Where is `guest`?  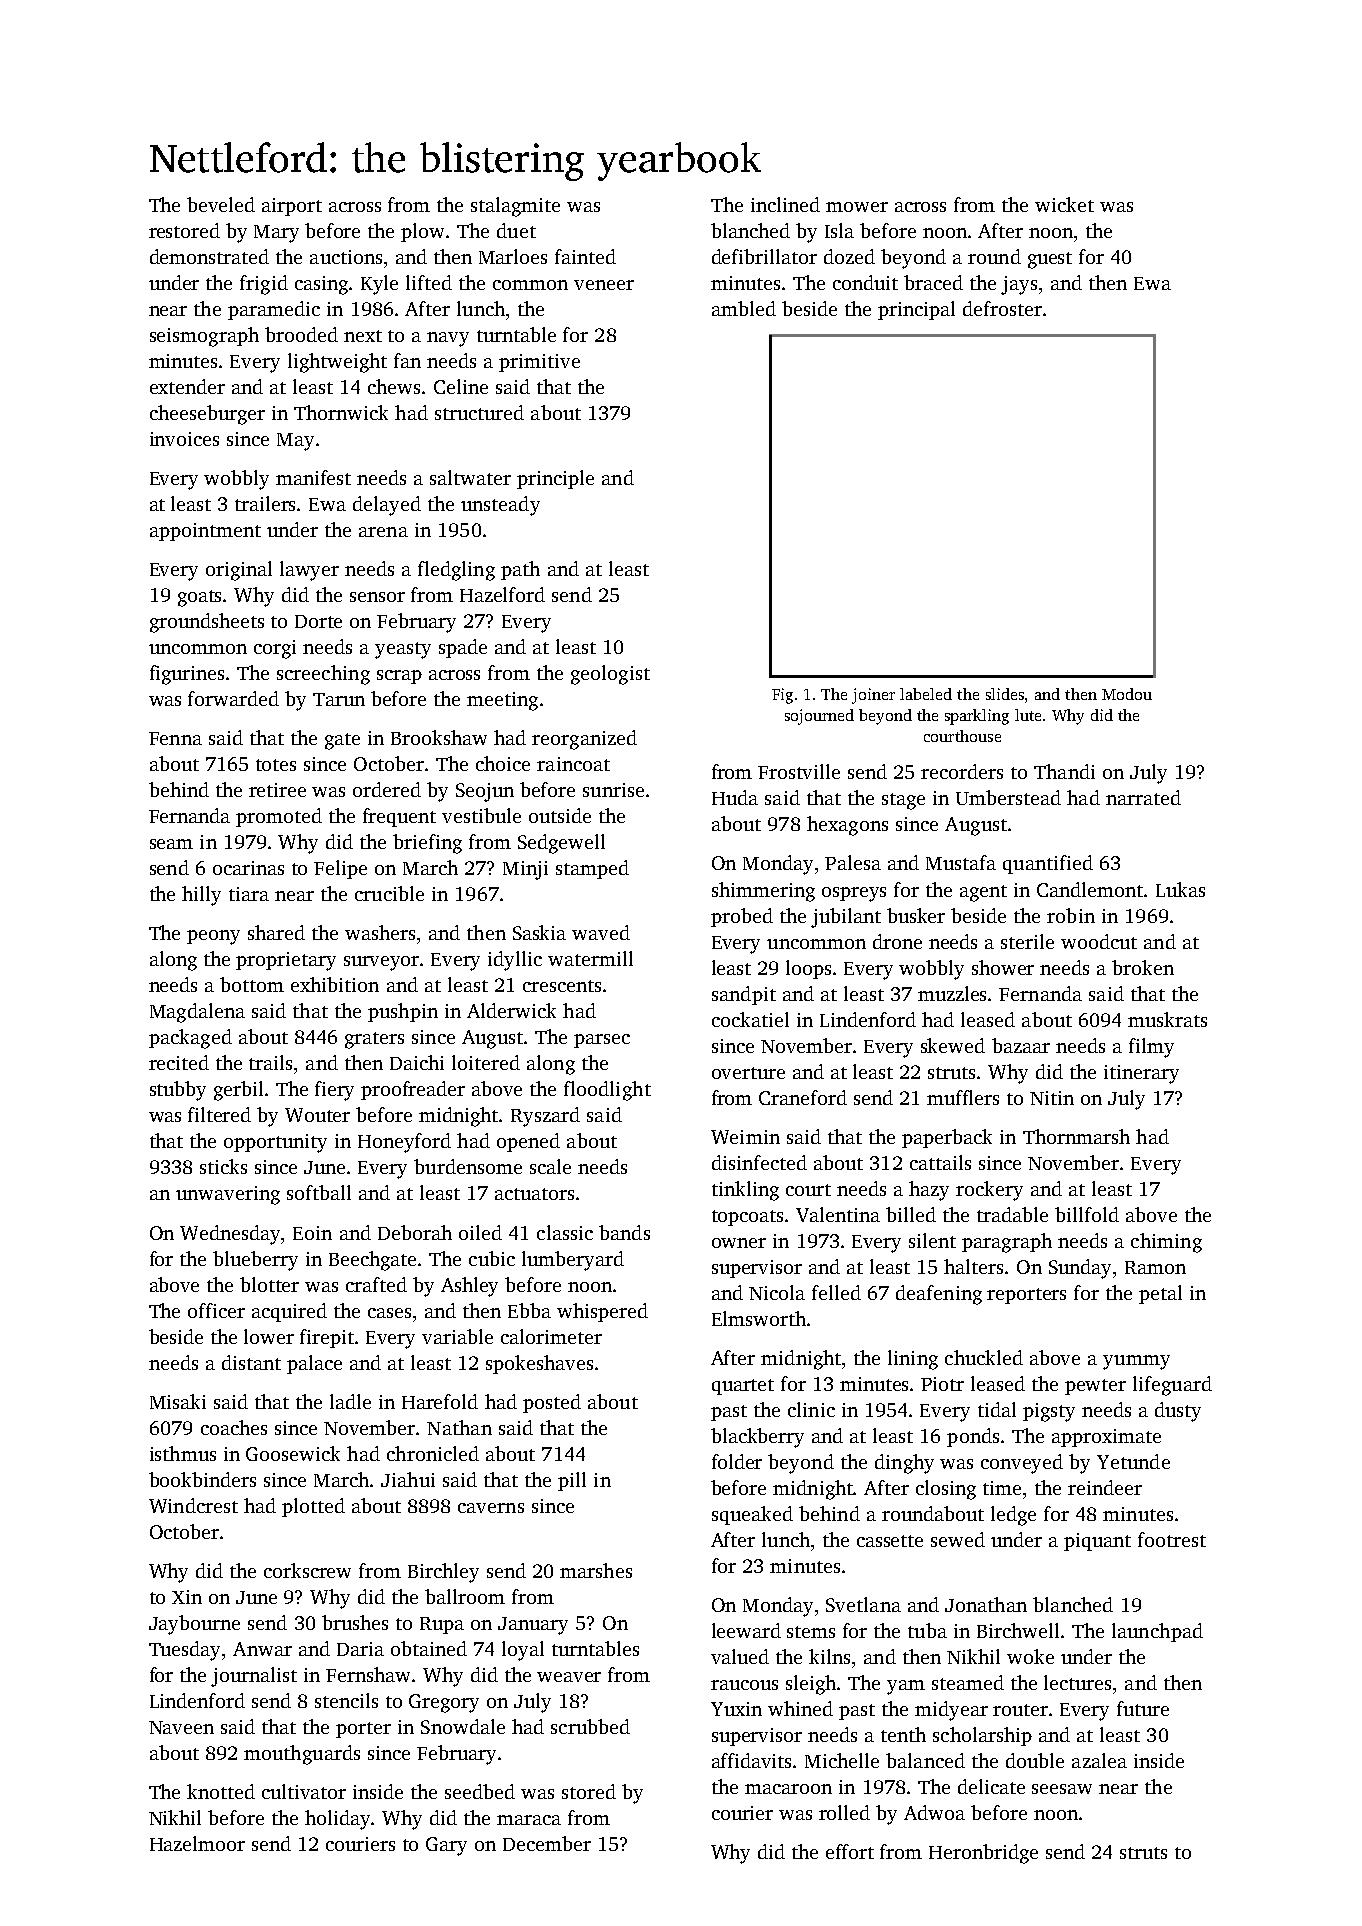 guest is located at coordinates (1050, 260).
